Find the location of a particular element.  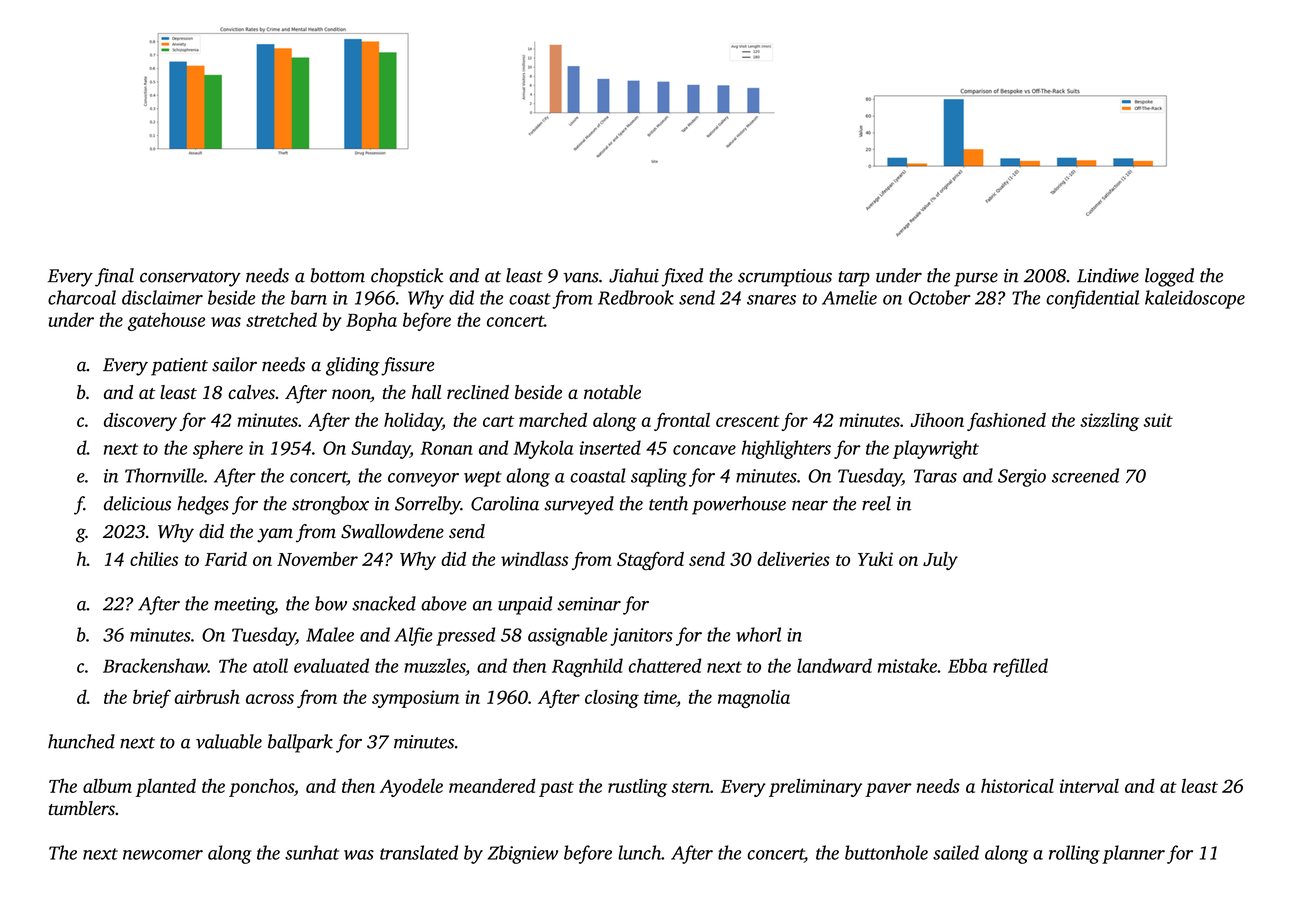

inserted is located at coordinates (610, 447).
